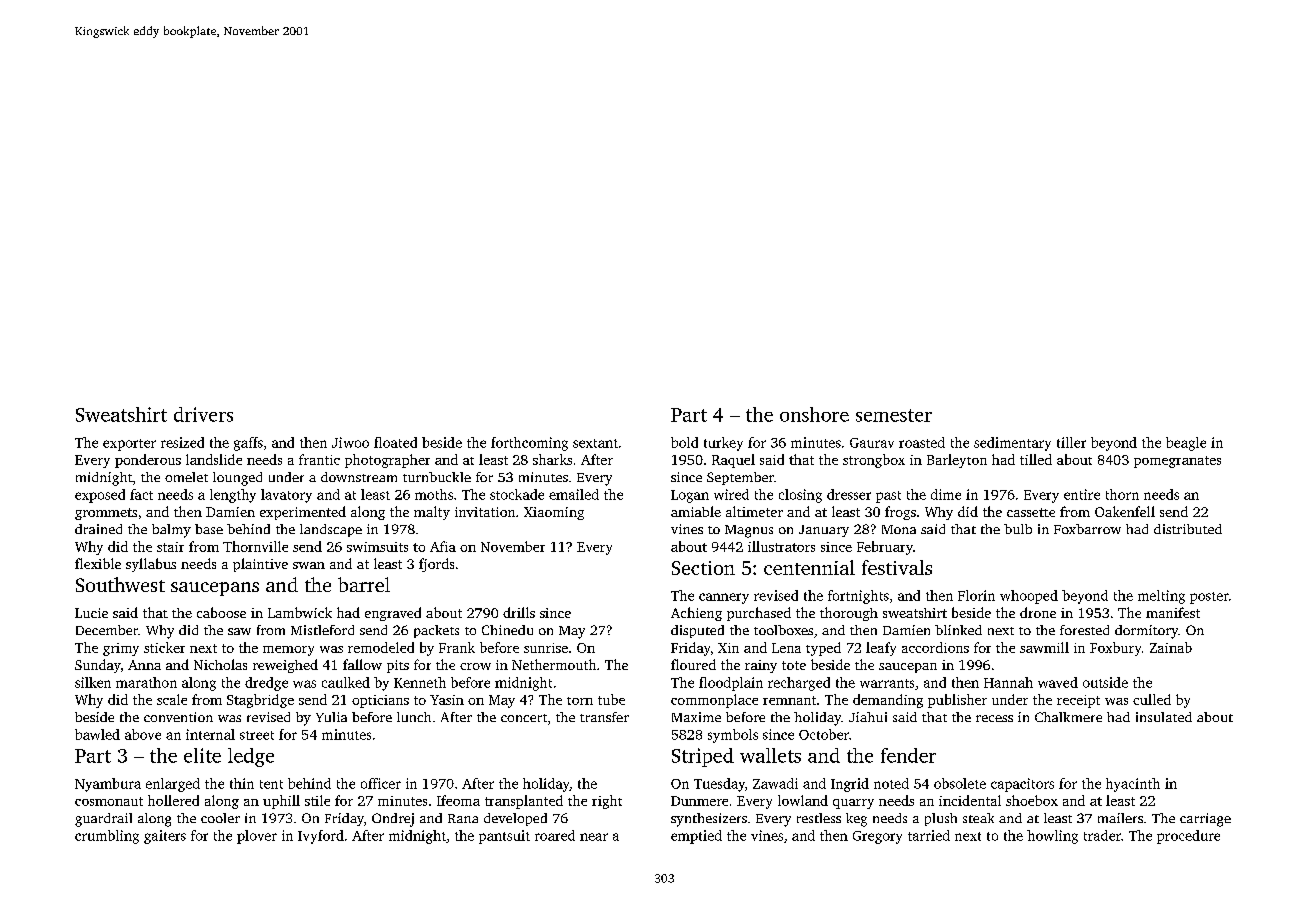  What do you see at coordinates (106, 514) in the page?
I see `grommets` at bounding box center [106, 514].
